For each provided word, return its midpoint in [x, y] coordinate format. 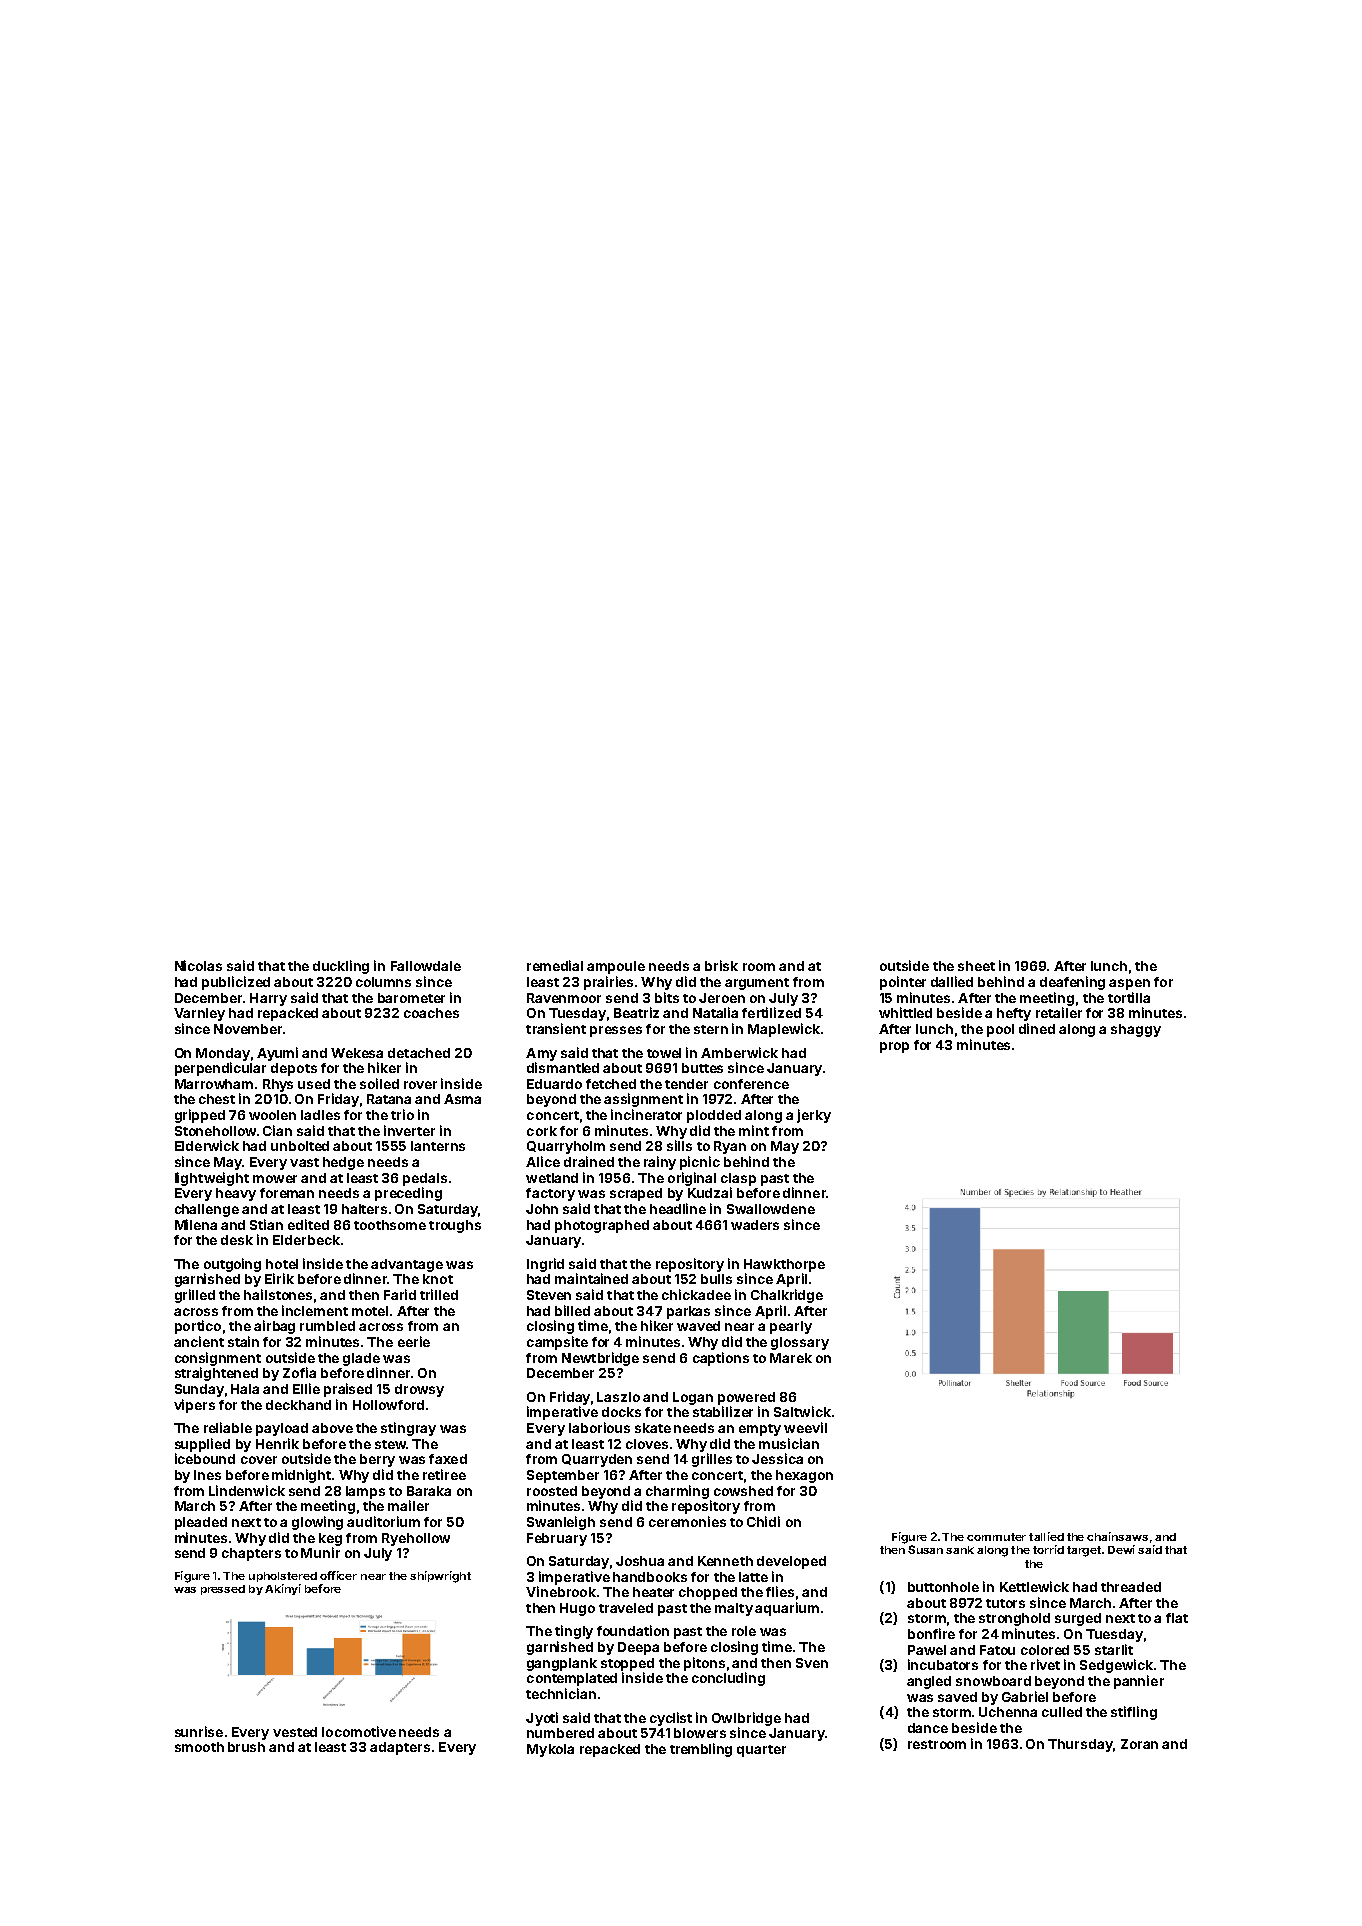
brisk [721, 965]
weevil [805, 1427]
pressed [223, 1590]
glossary [800, 1343]
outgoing [232, 1265]
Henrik [277, 1443]
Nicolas [198, 965]
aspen [1129, 984]
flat [1177, 1618]
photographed [602, 1226]
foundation [633, 1630]
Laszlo [618, 1397]
